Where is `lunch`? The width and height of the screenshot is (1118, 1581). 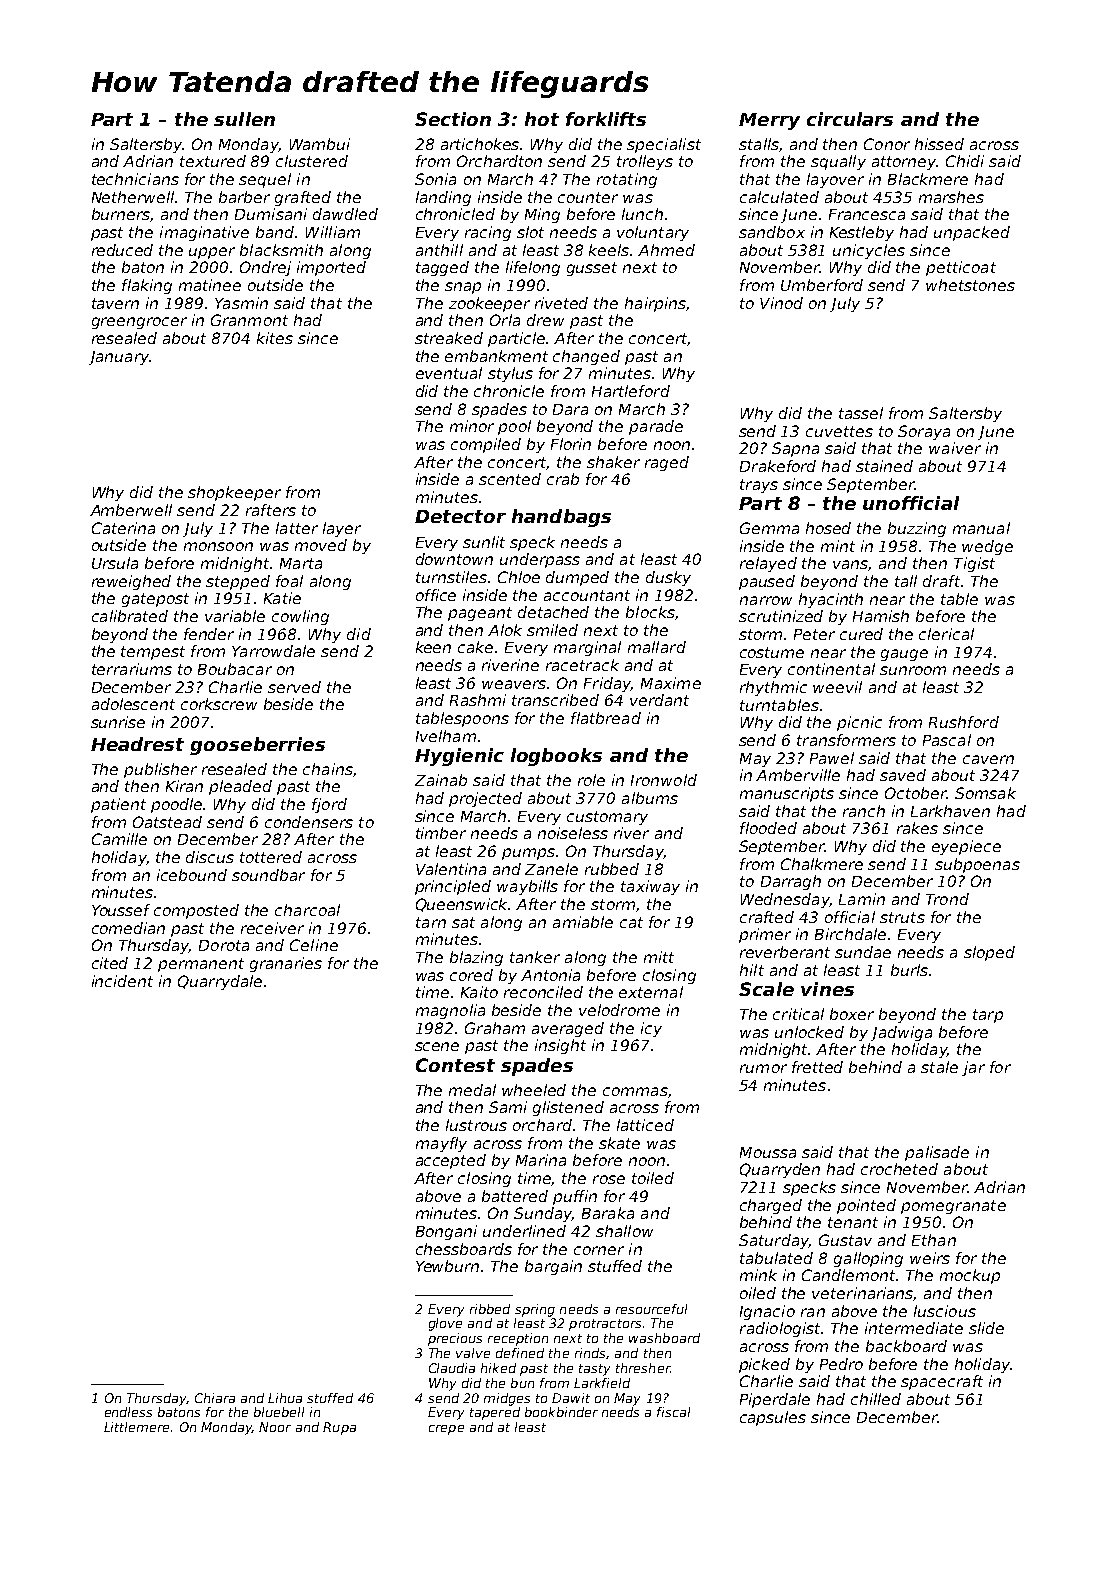 lunch is located at coordinates (642, 214).
